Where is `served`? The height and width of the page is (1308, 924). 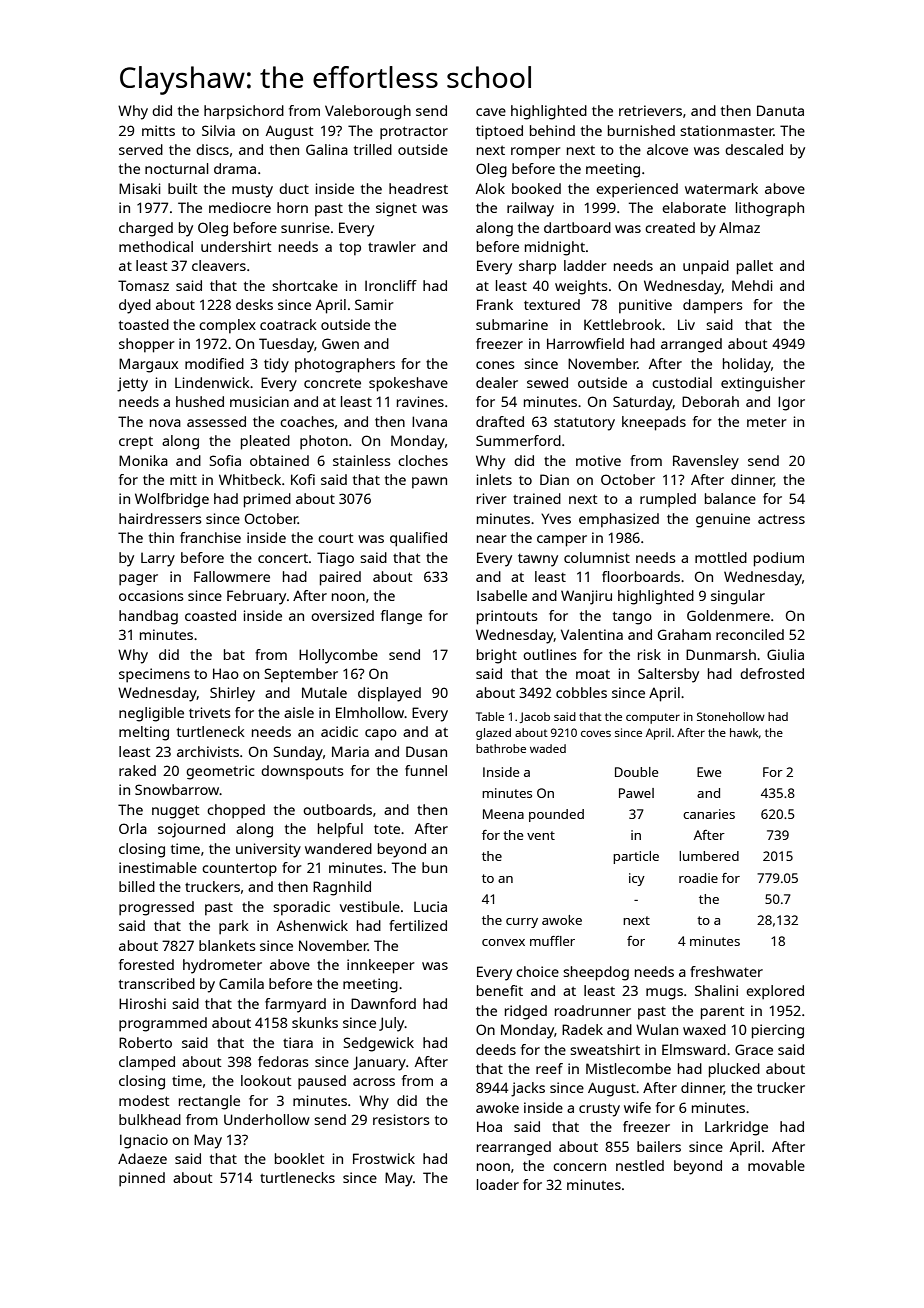
served is located at coordinates (141, 149).
